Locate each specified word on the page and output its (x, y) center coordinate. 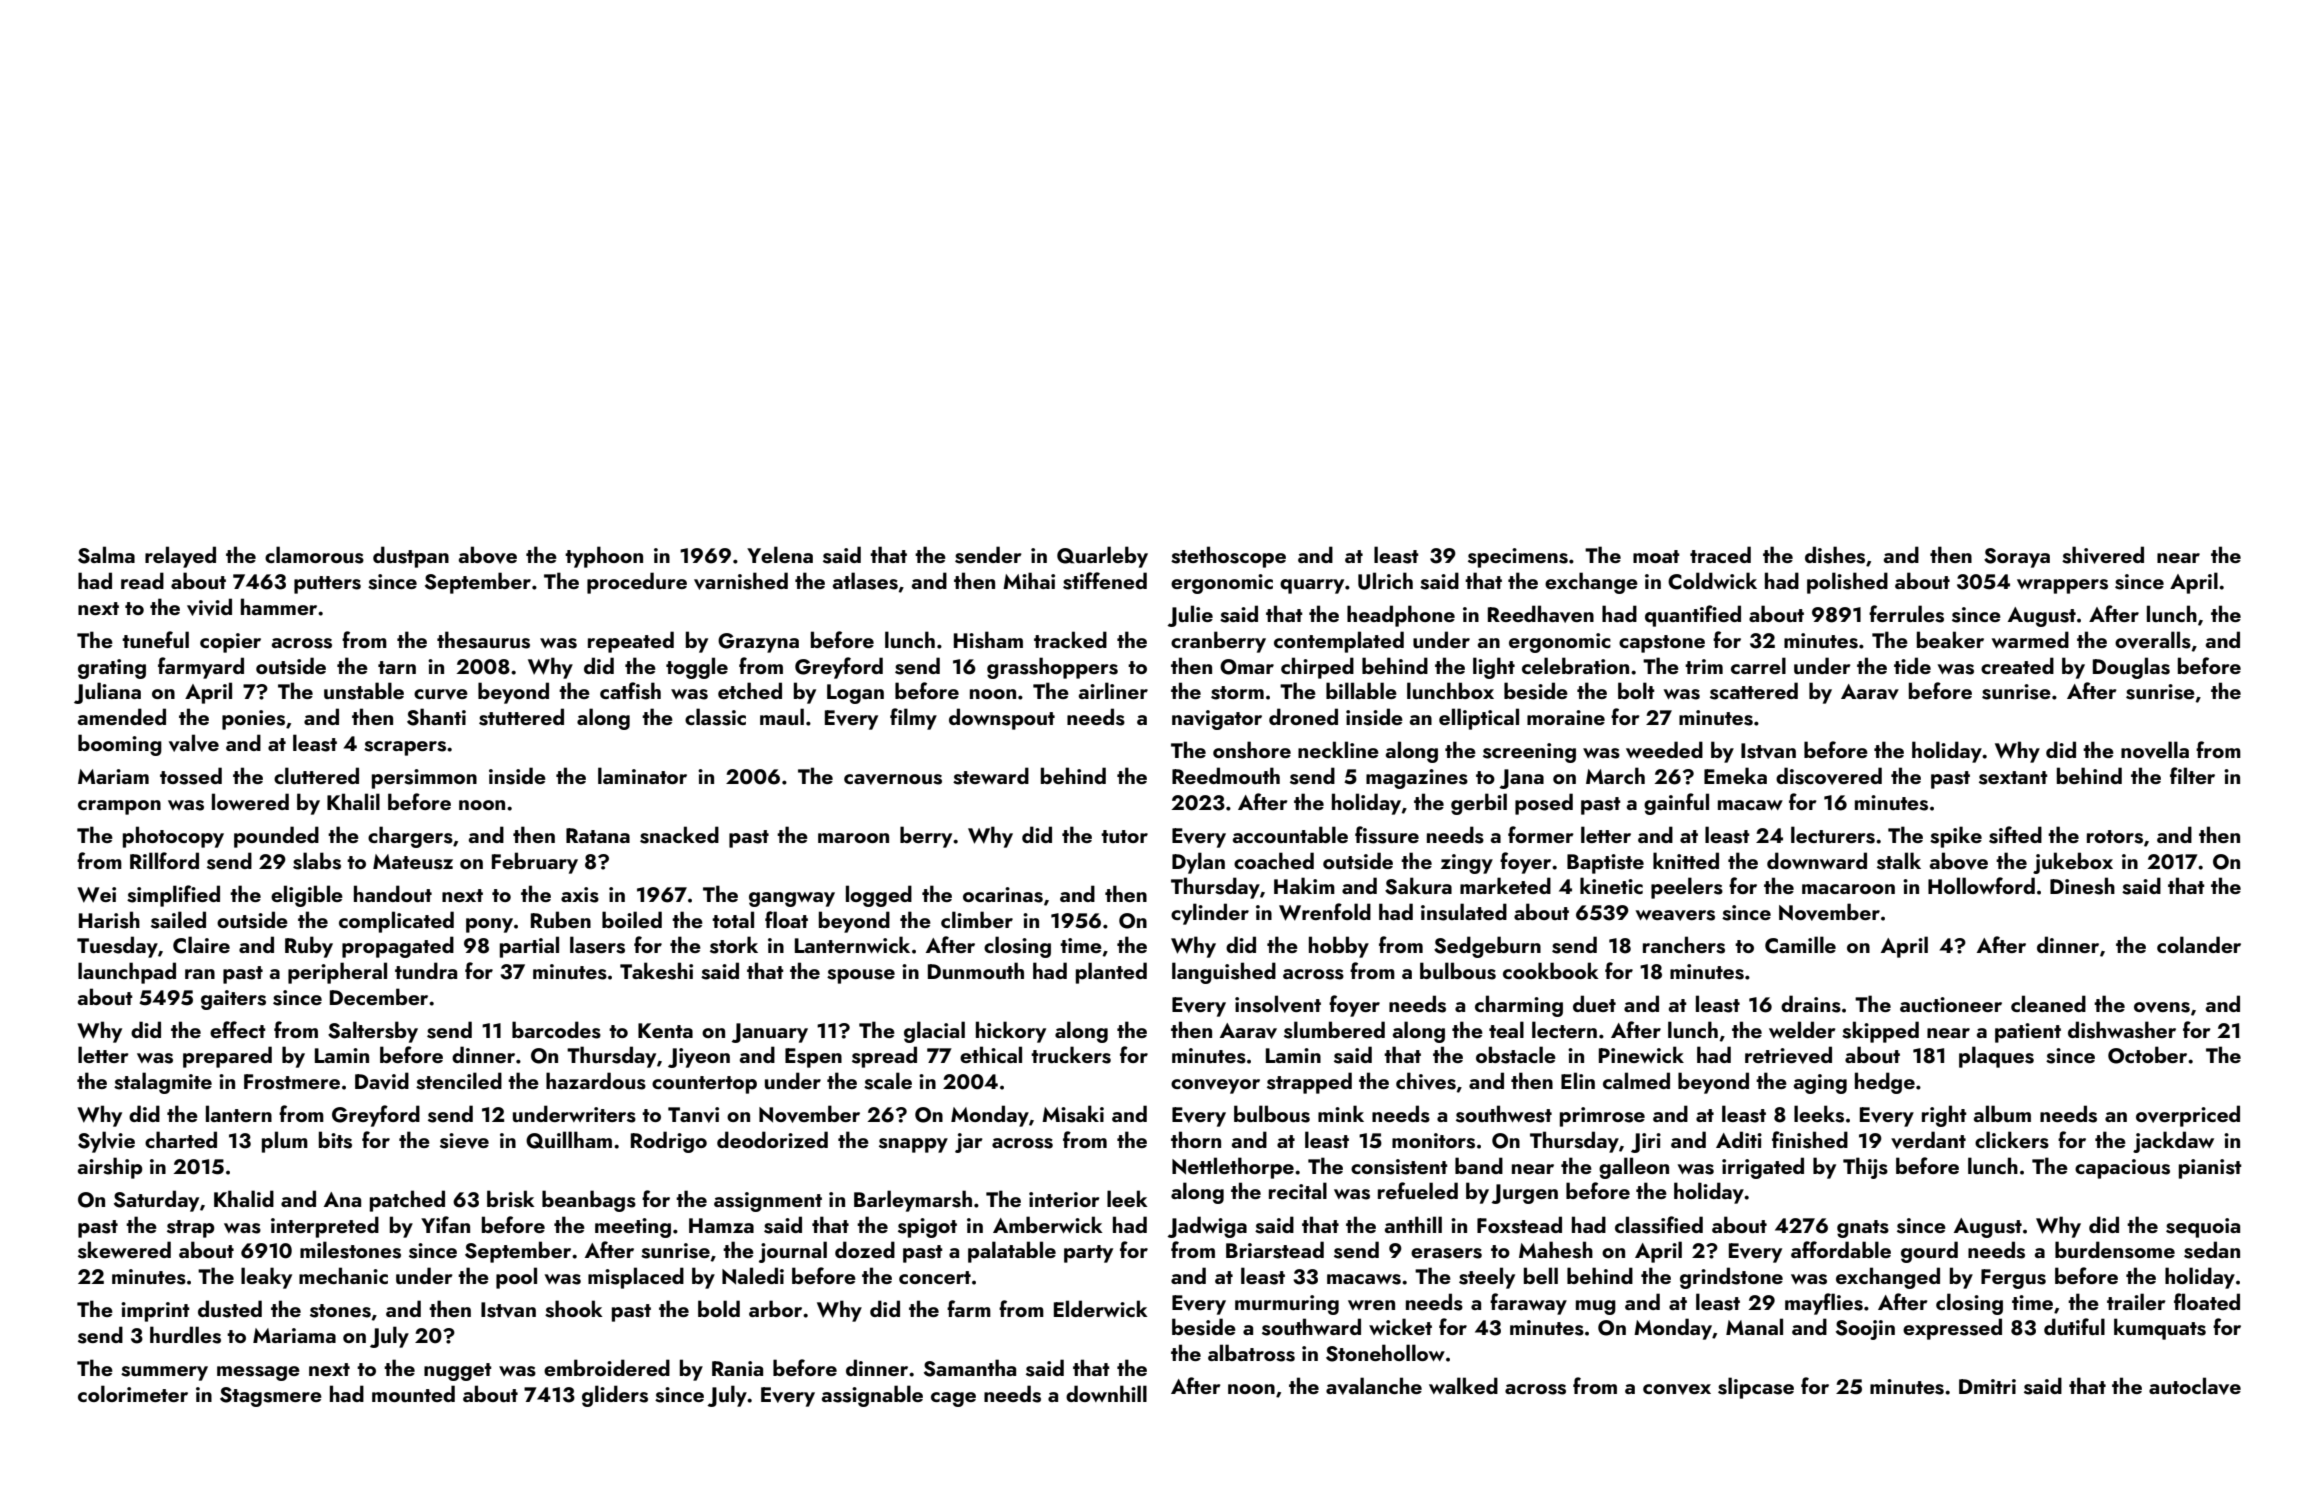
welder (1802, 1029)
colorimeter (133, 1393)
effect (238, 1029)
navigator (1217, 720)
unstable (364, 691)
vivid (209, 607)
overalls (2153, 640)
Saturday (156, 1201)
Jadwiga (1207, 1227)
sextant (2013, 778)
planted (1111, 973)
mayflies (1824, 1304)
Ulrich (1385, 581)
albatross (1251, 1353)
